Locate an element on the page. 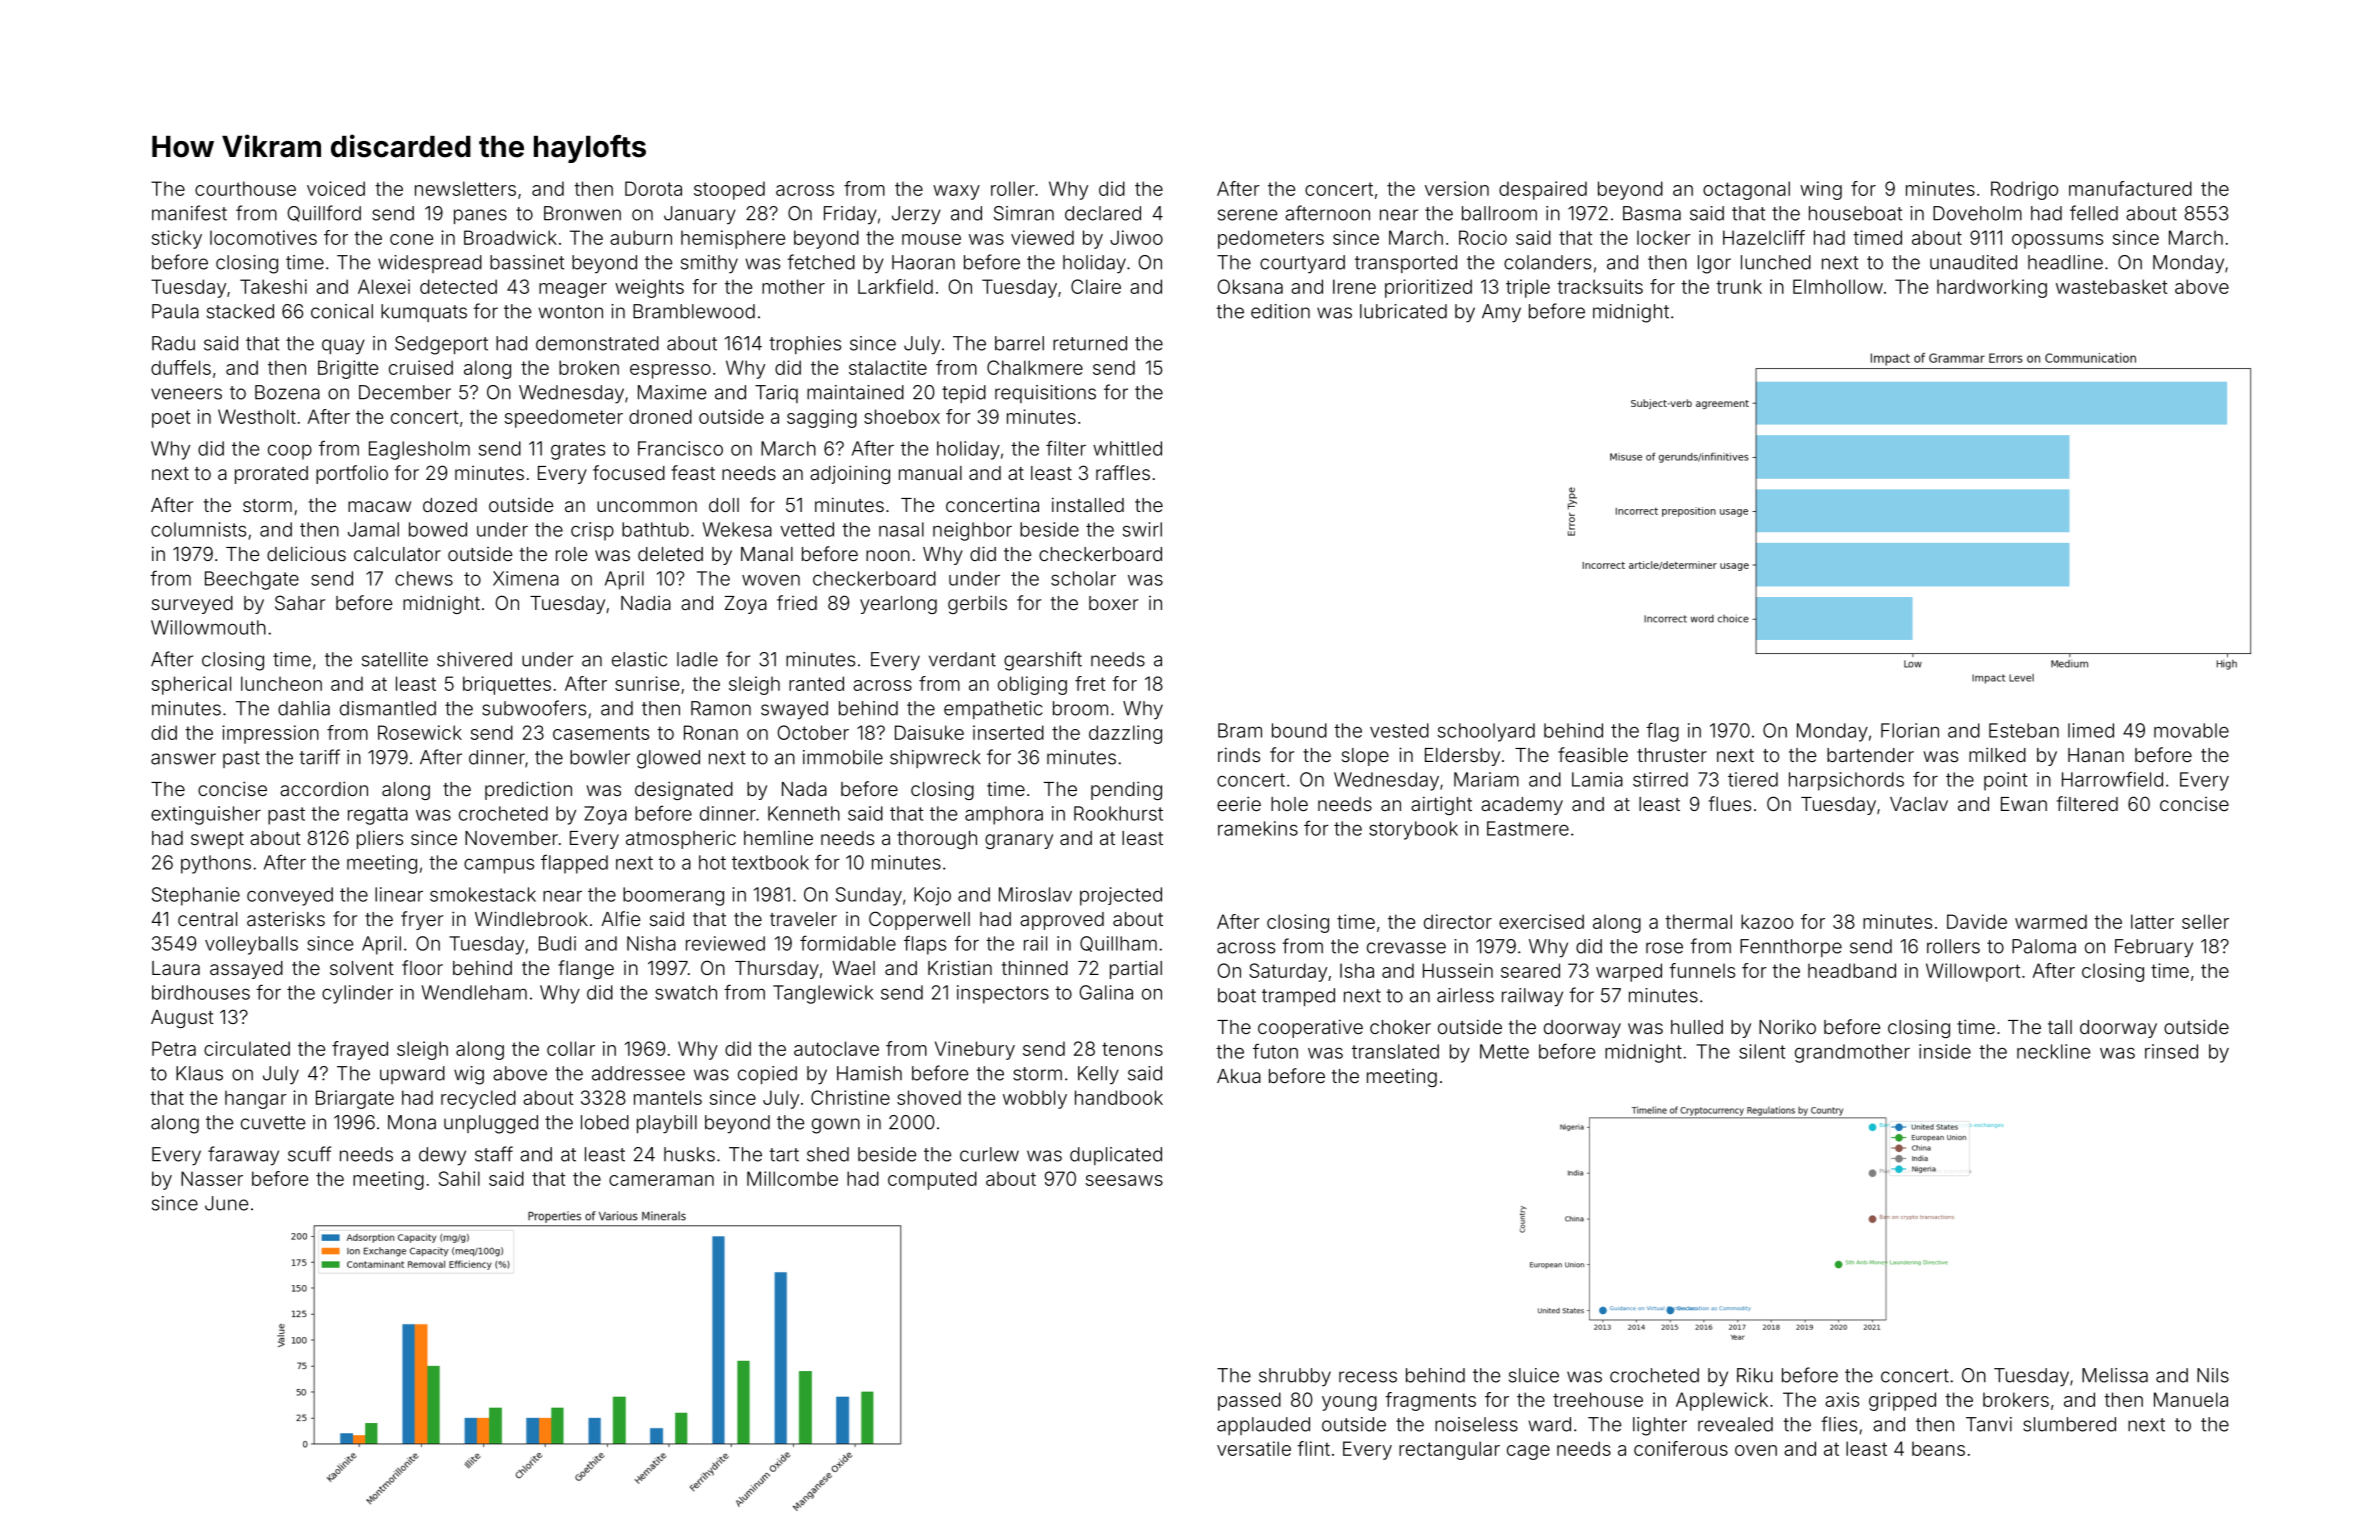 This image has height=1540, width=2380. versatile is located at coordinates (1254, 1448).
